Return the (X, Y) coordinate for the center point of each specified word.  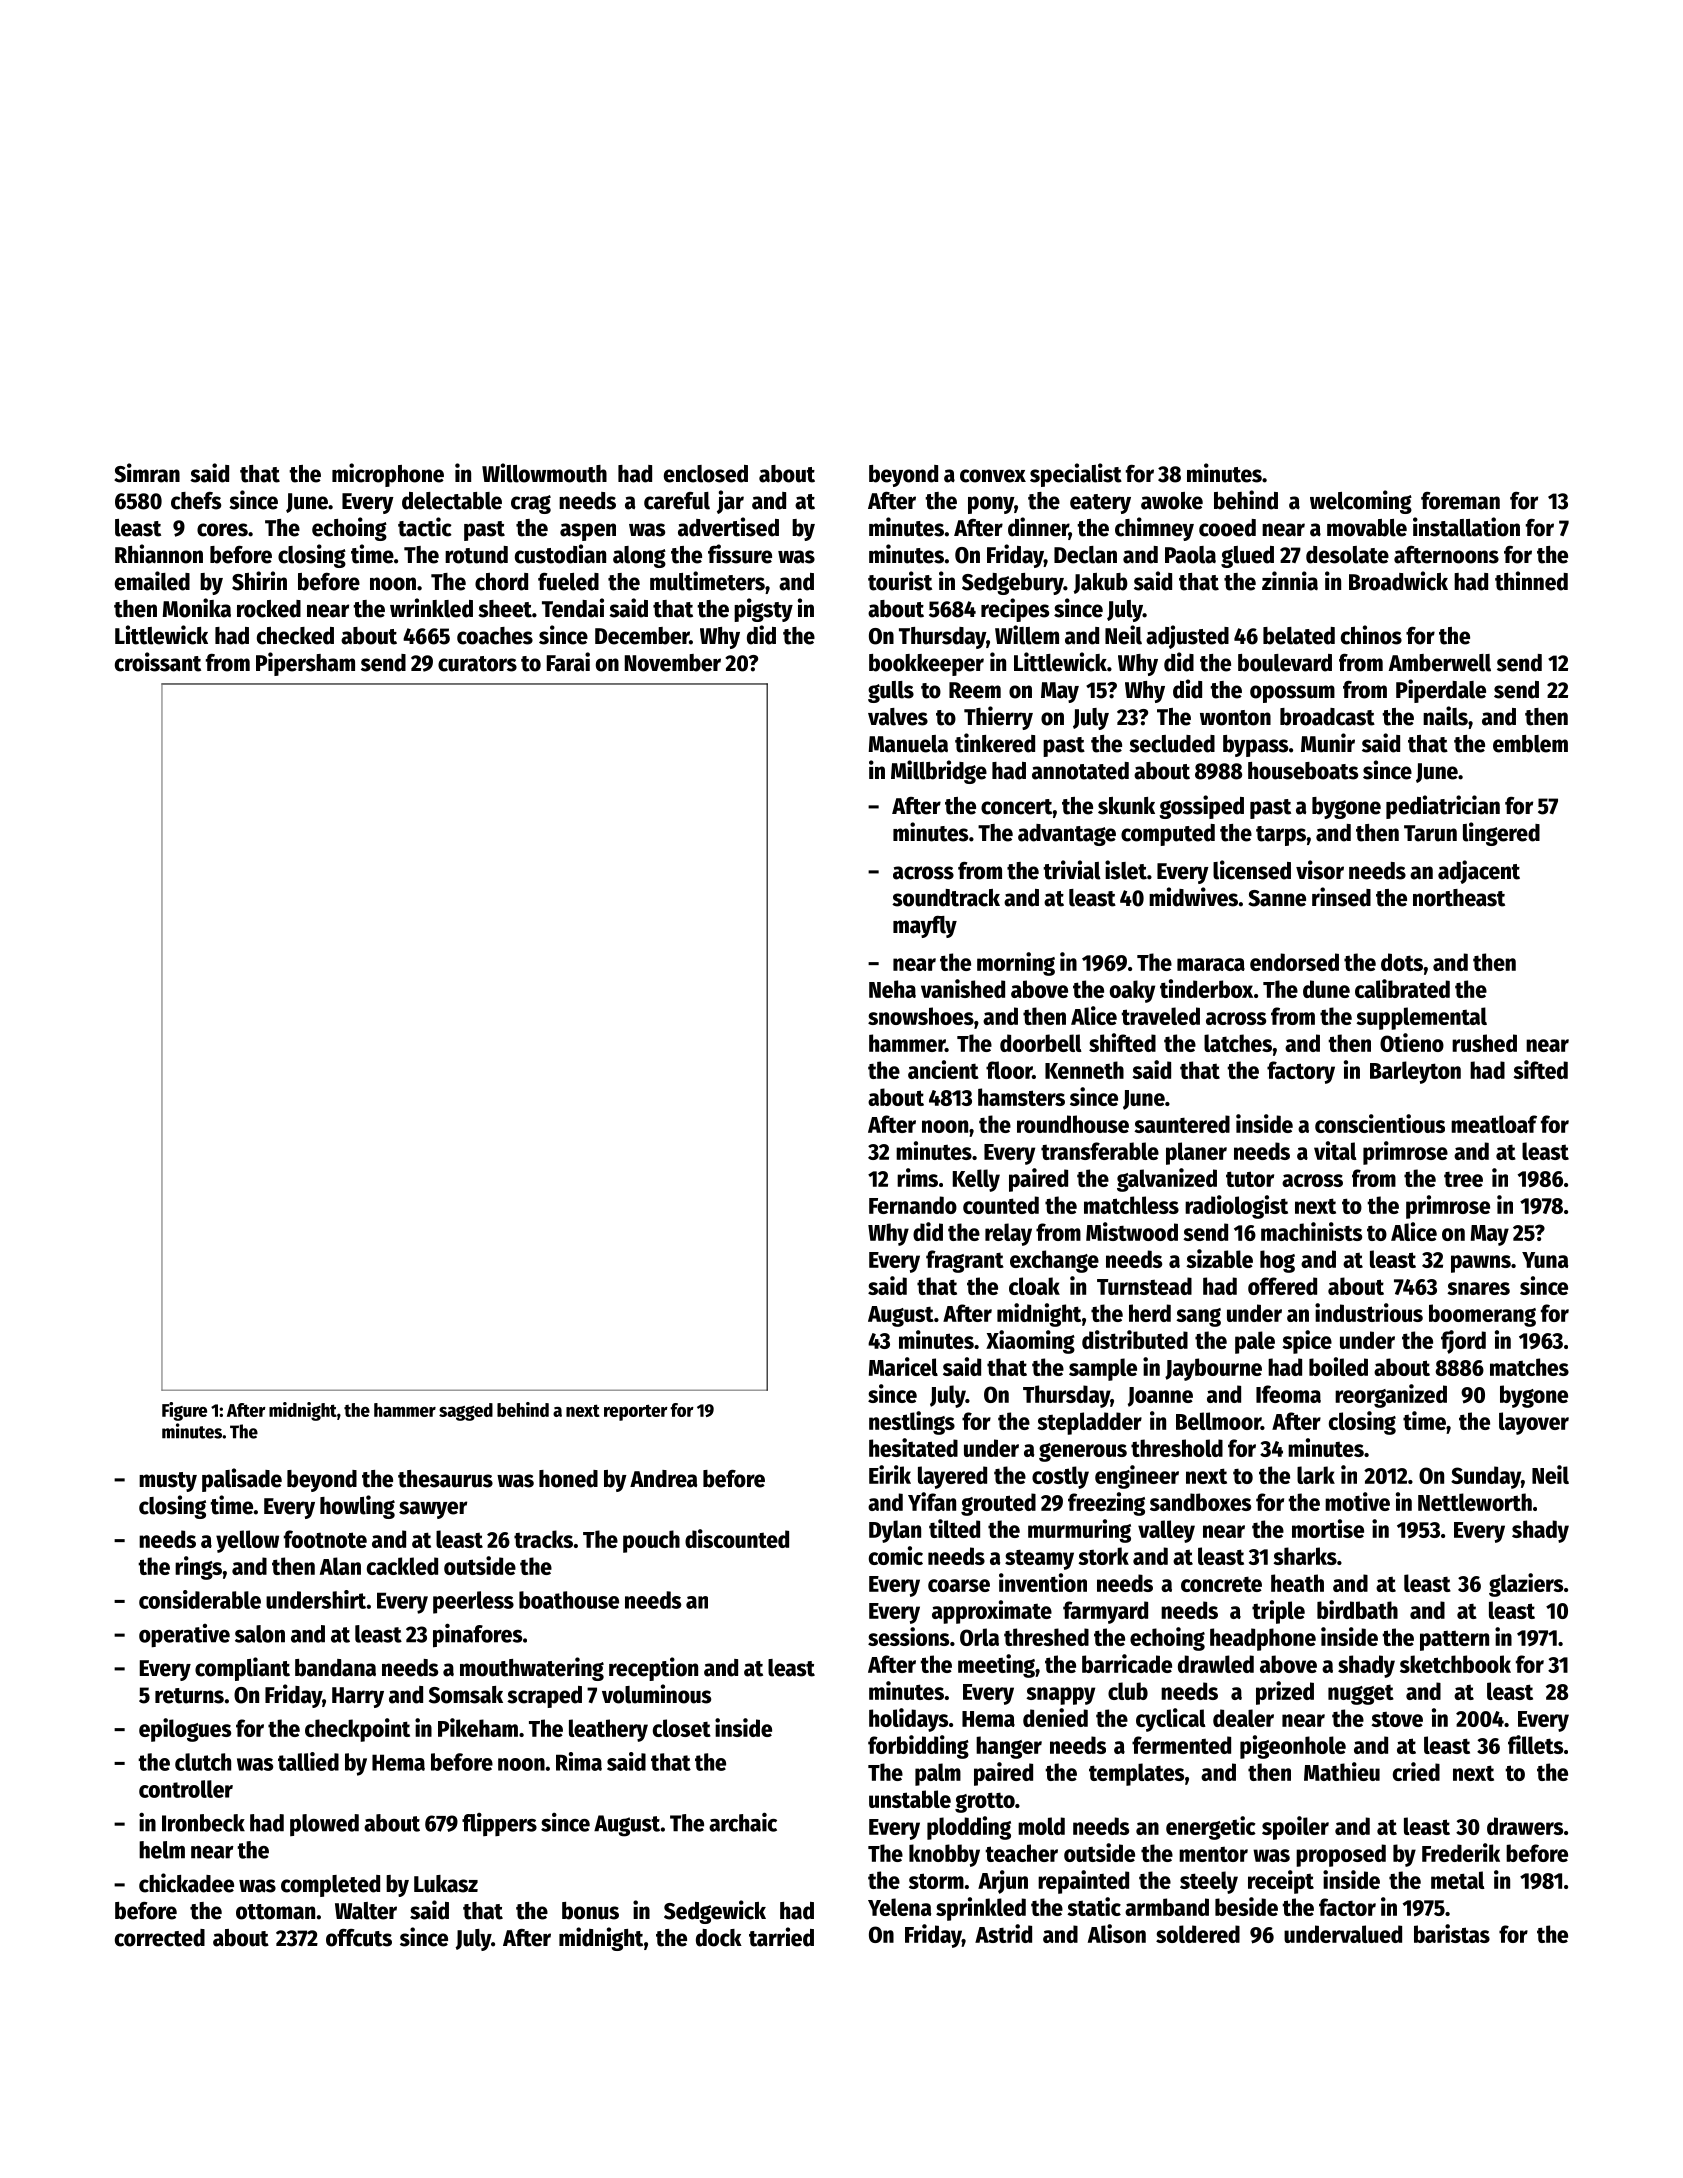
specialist (1076, 475)
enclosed (706, 474)
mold (1041, 1826)
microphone (388, 475)
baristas (1452, 1933)
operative (184, 1636)
